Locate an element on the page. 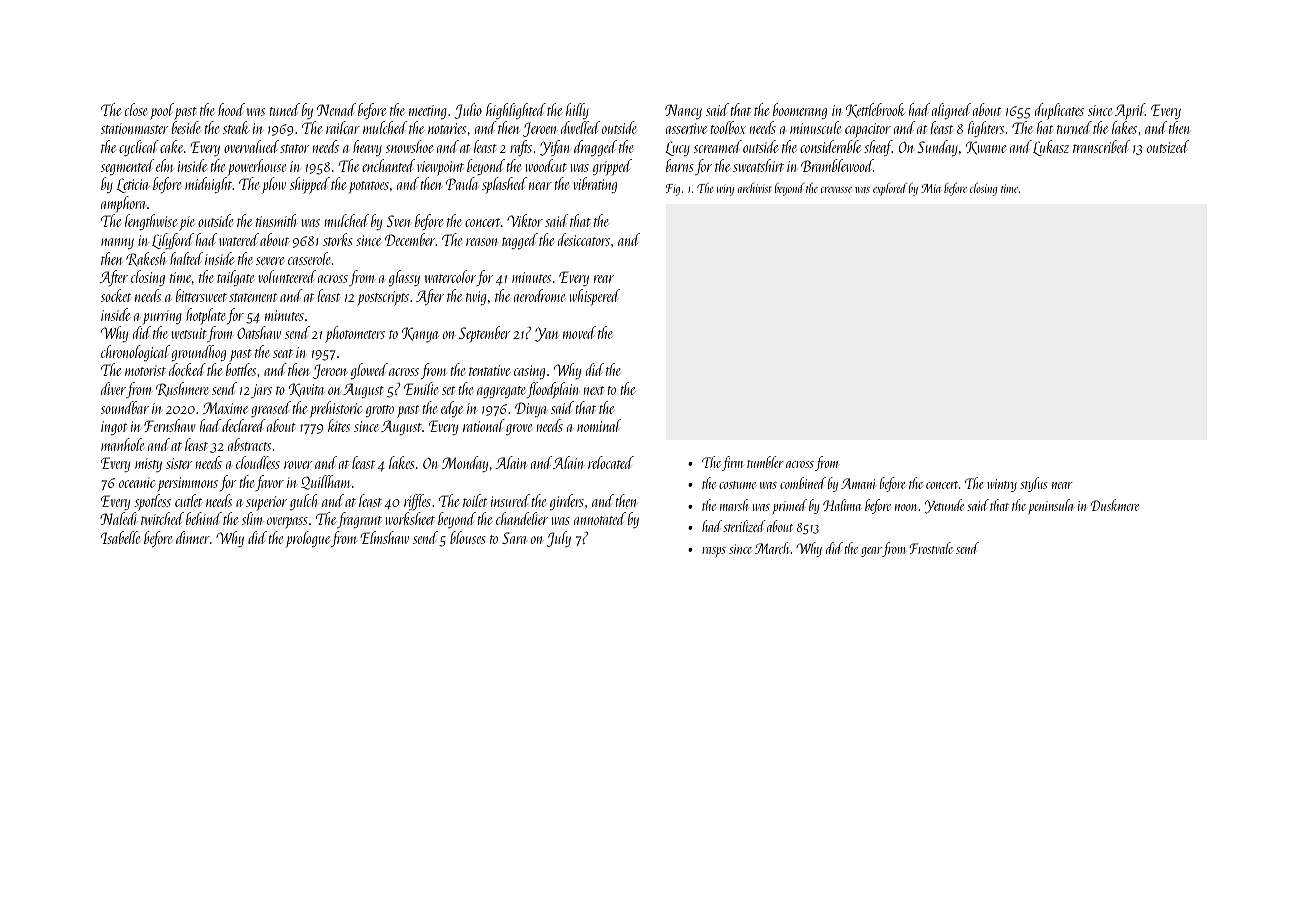  cyclical is located at coordinates (139, 148).
